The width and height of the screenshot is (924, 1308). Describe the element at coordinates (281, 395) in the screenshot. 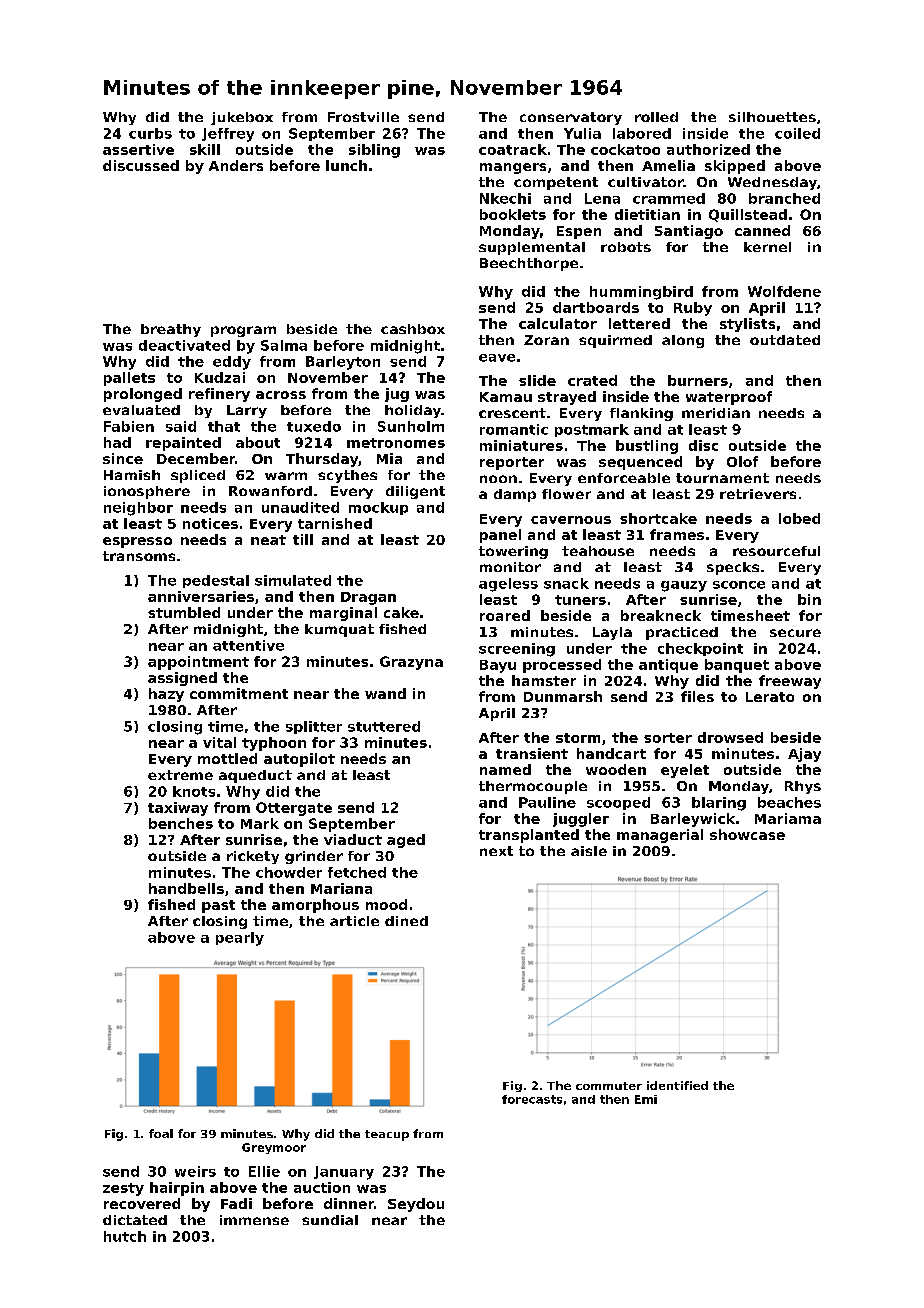

I see `across` at that location.
